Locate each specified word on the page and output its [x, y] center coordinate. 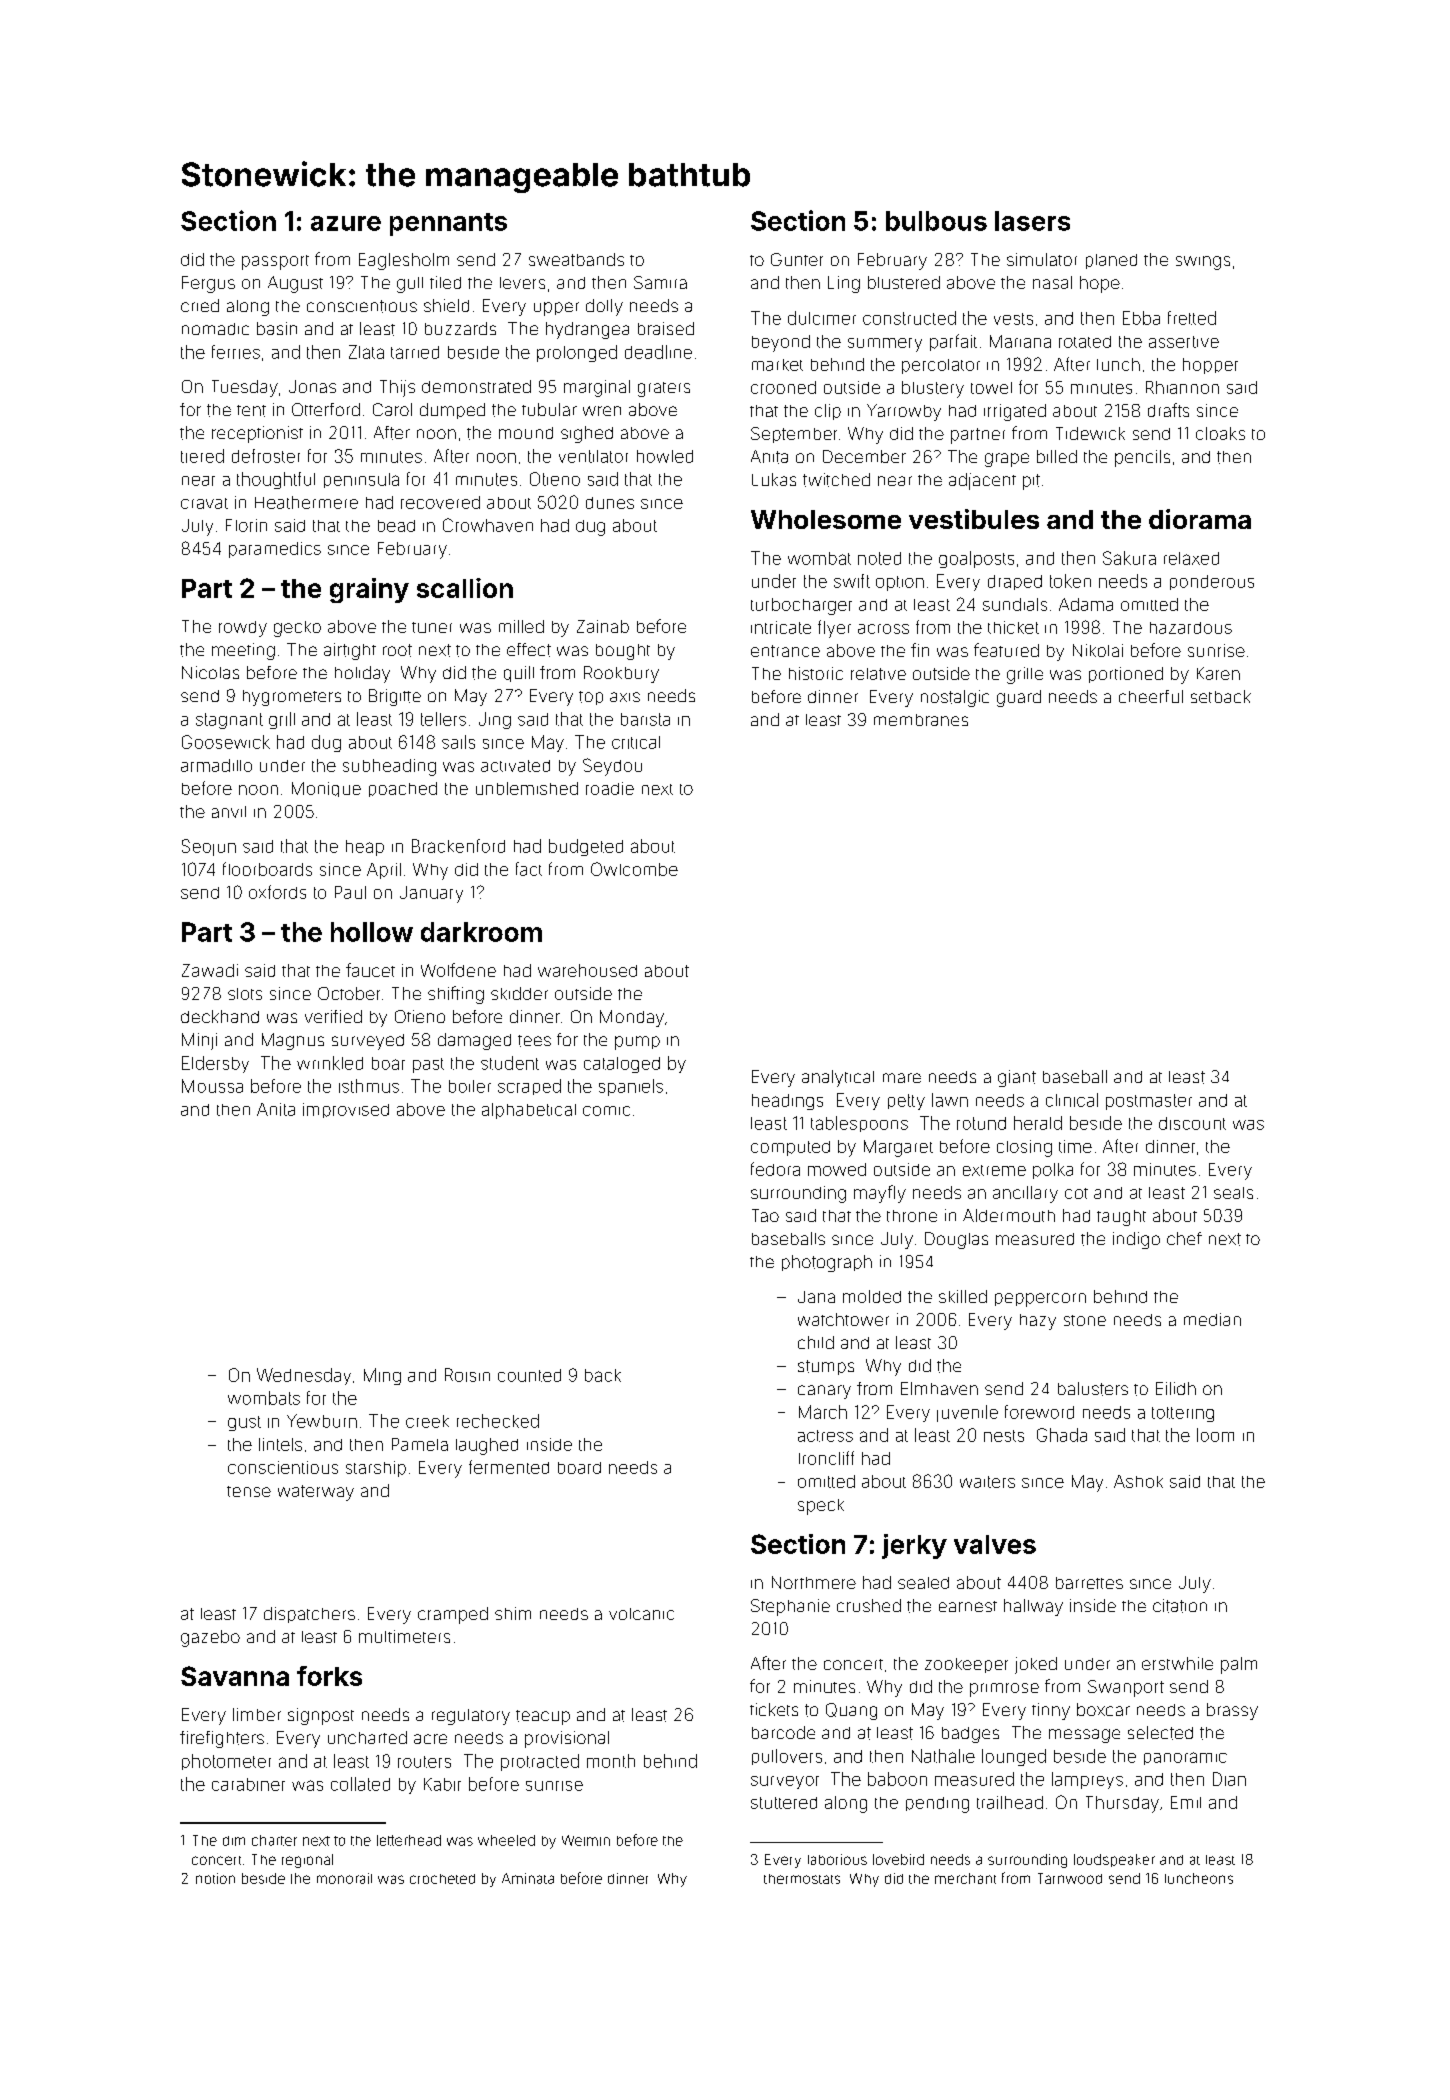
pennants [448, 224]
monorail [344, 1878]
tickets [774, 1709]
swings [1203, 263]
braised [666, 328]
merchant [965, 1878]
